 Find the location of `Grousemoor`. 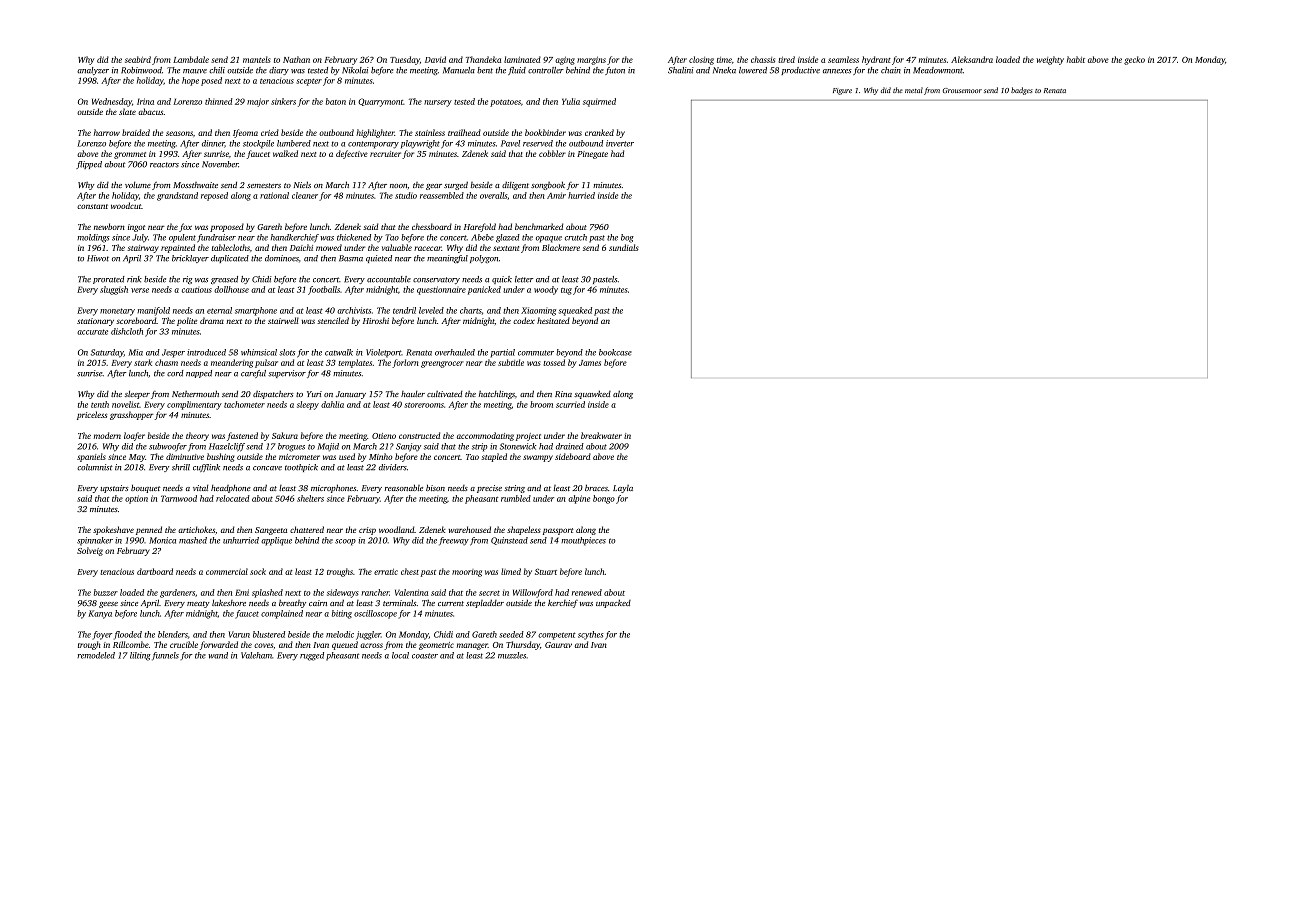

Grousemoor is located at coordinates (962, 90).
